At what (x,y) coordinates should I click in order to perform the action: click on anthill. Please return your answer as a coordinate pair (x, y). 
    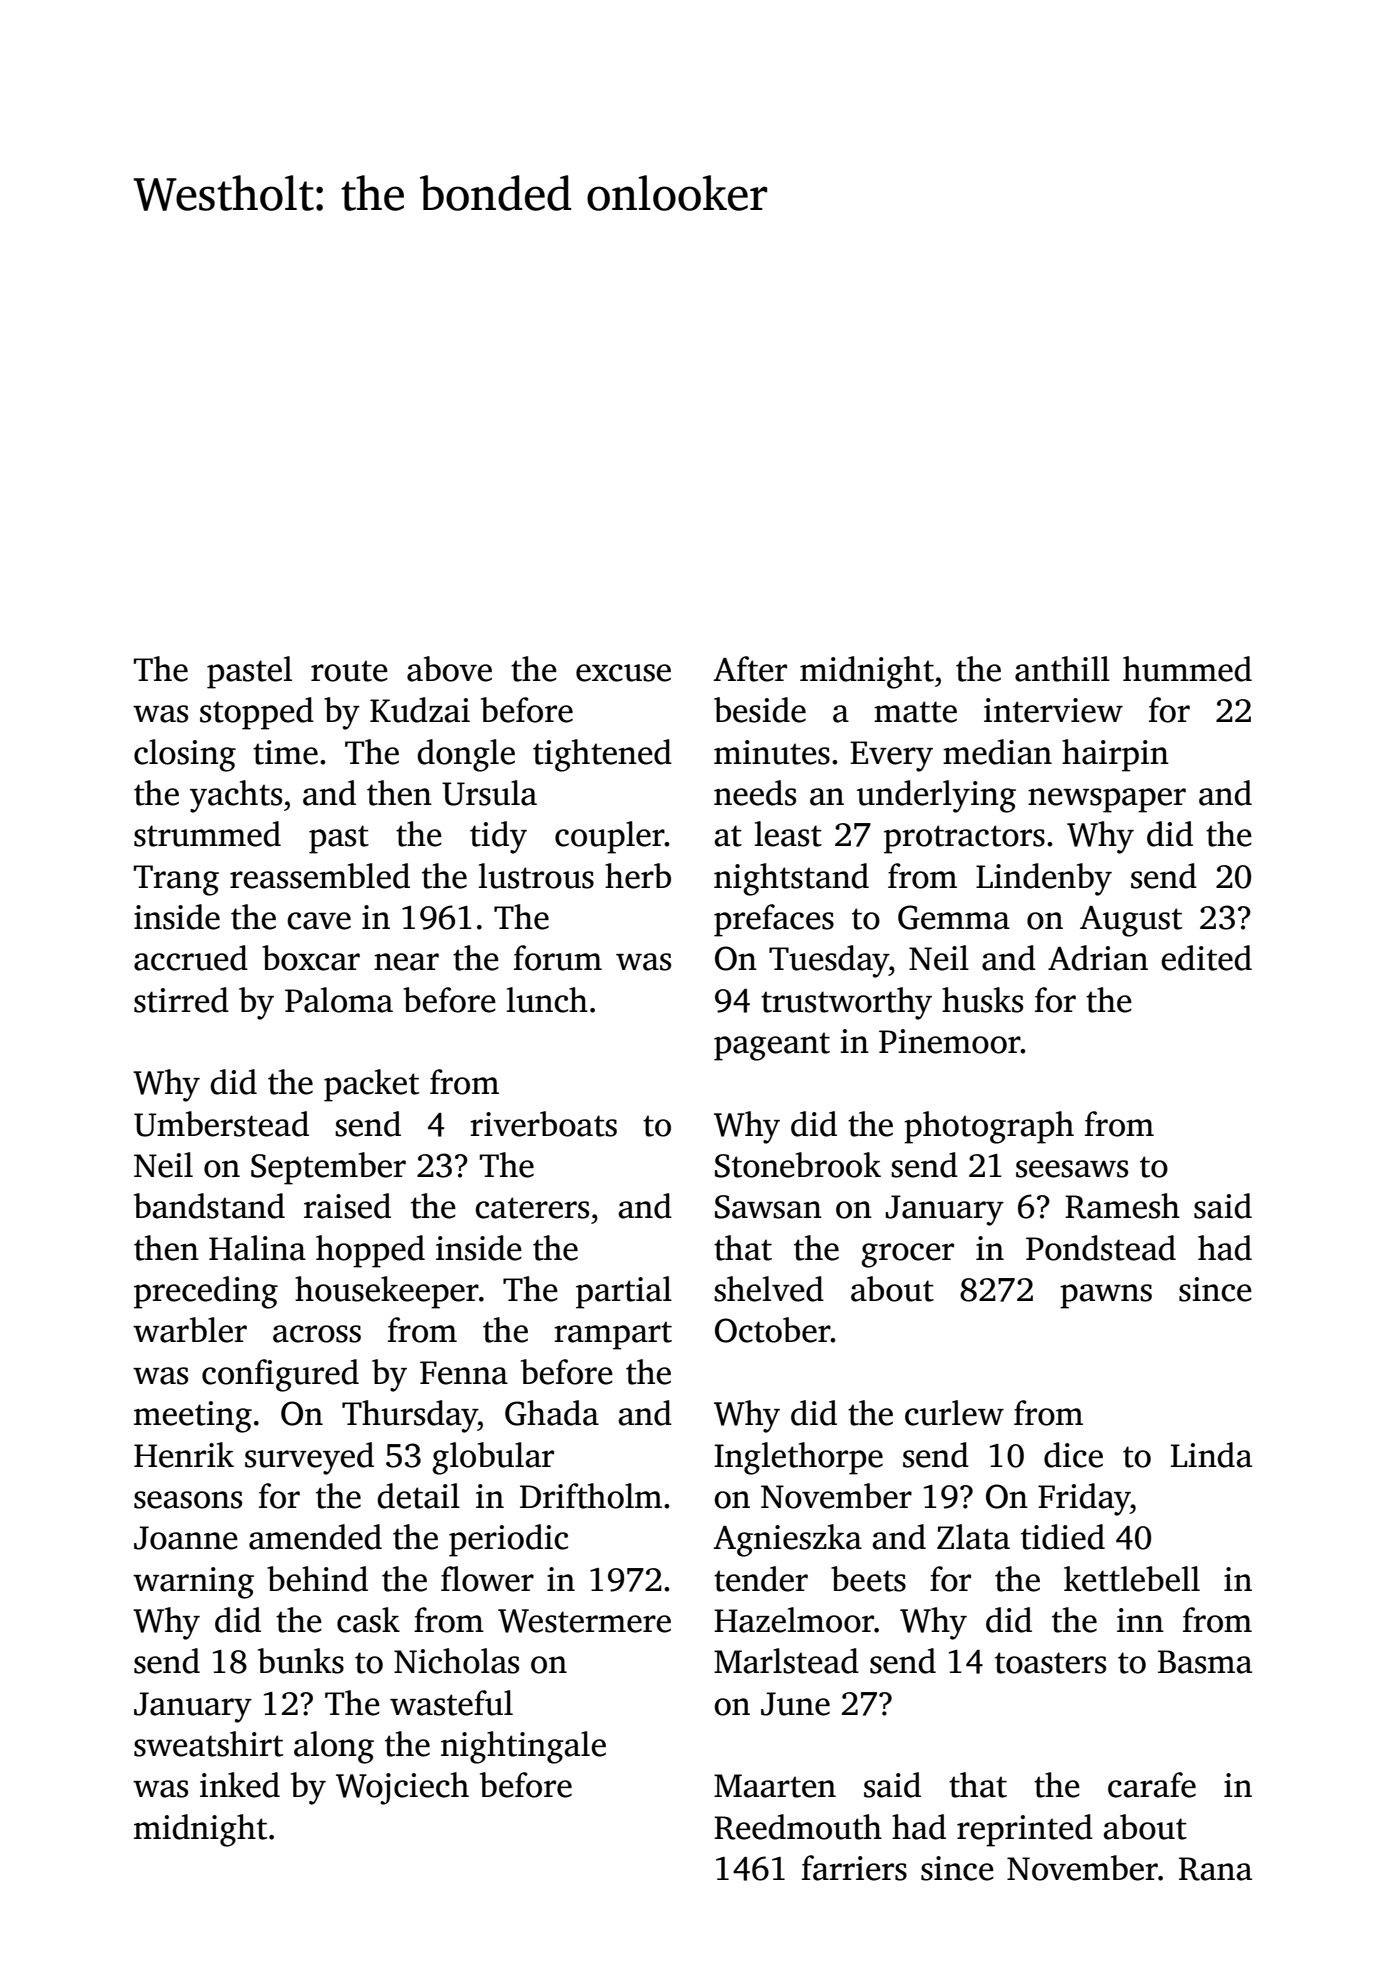
    Looking at the image, I should click on (1062, 669).
